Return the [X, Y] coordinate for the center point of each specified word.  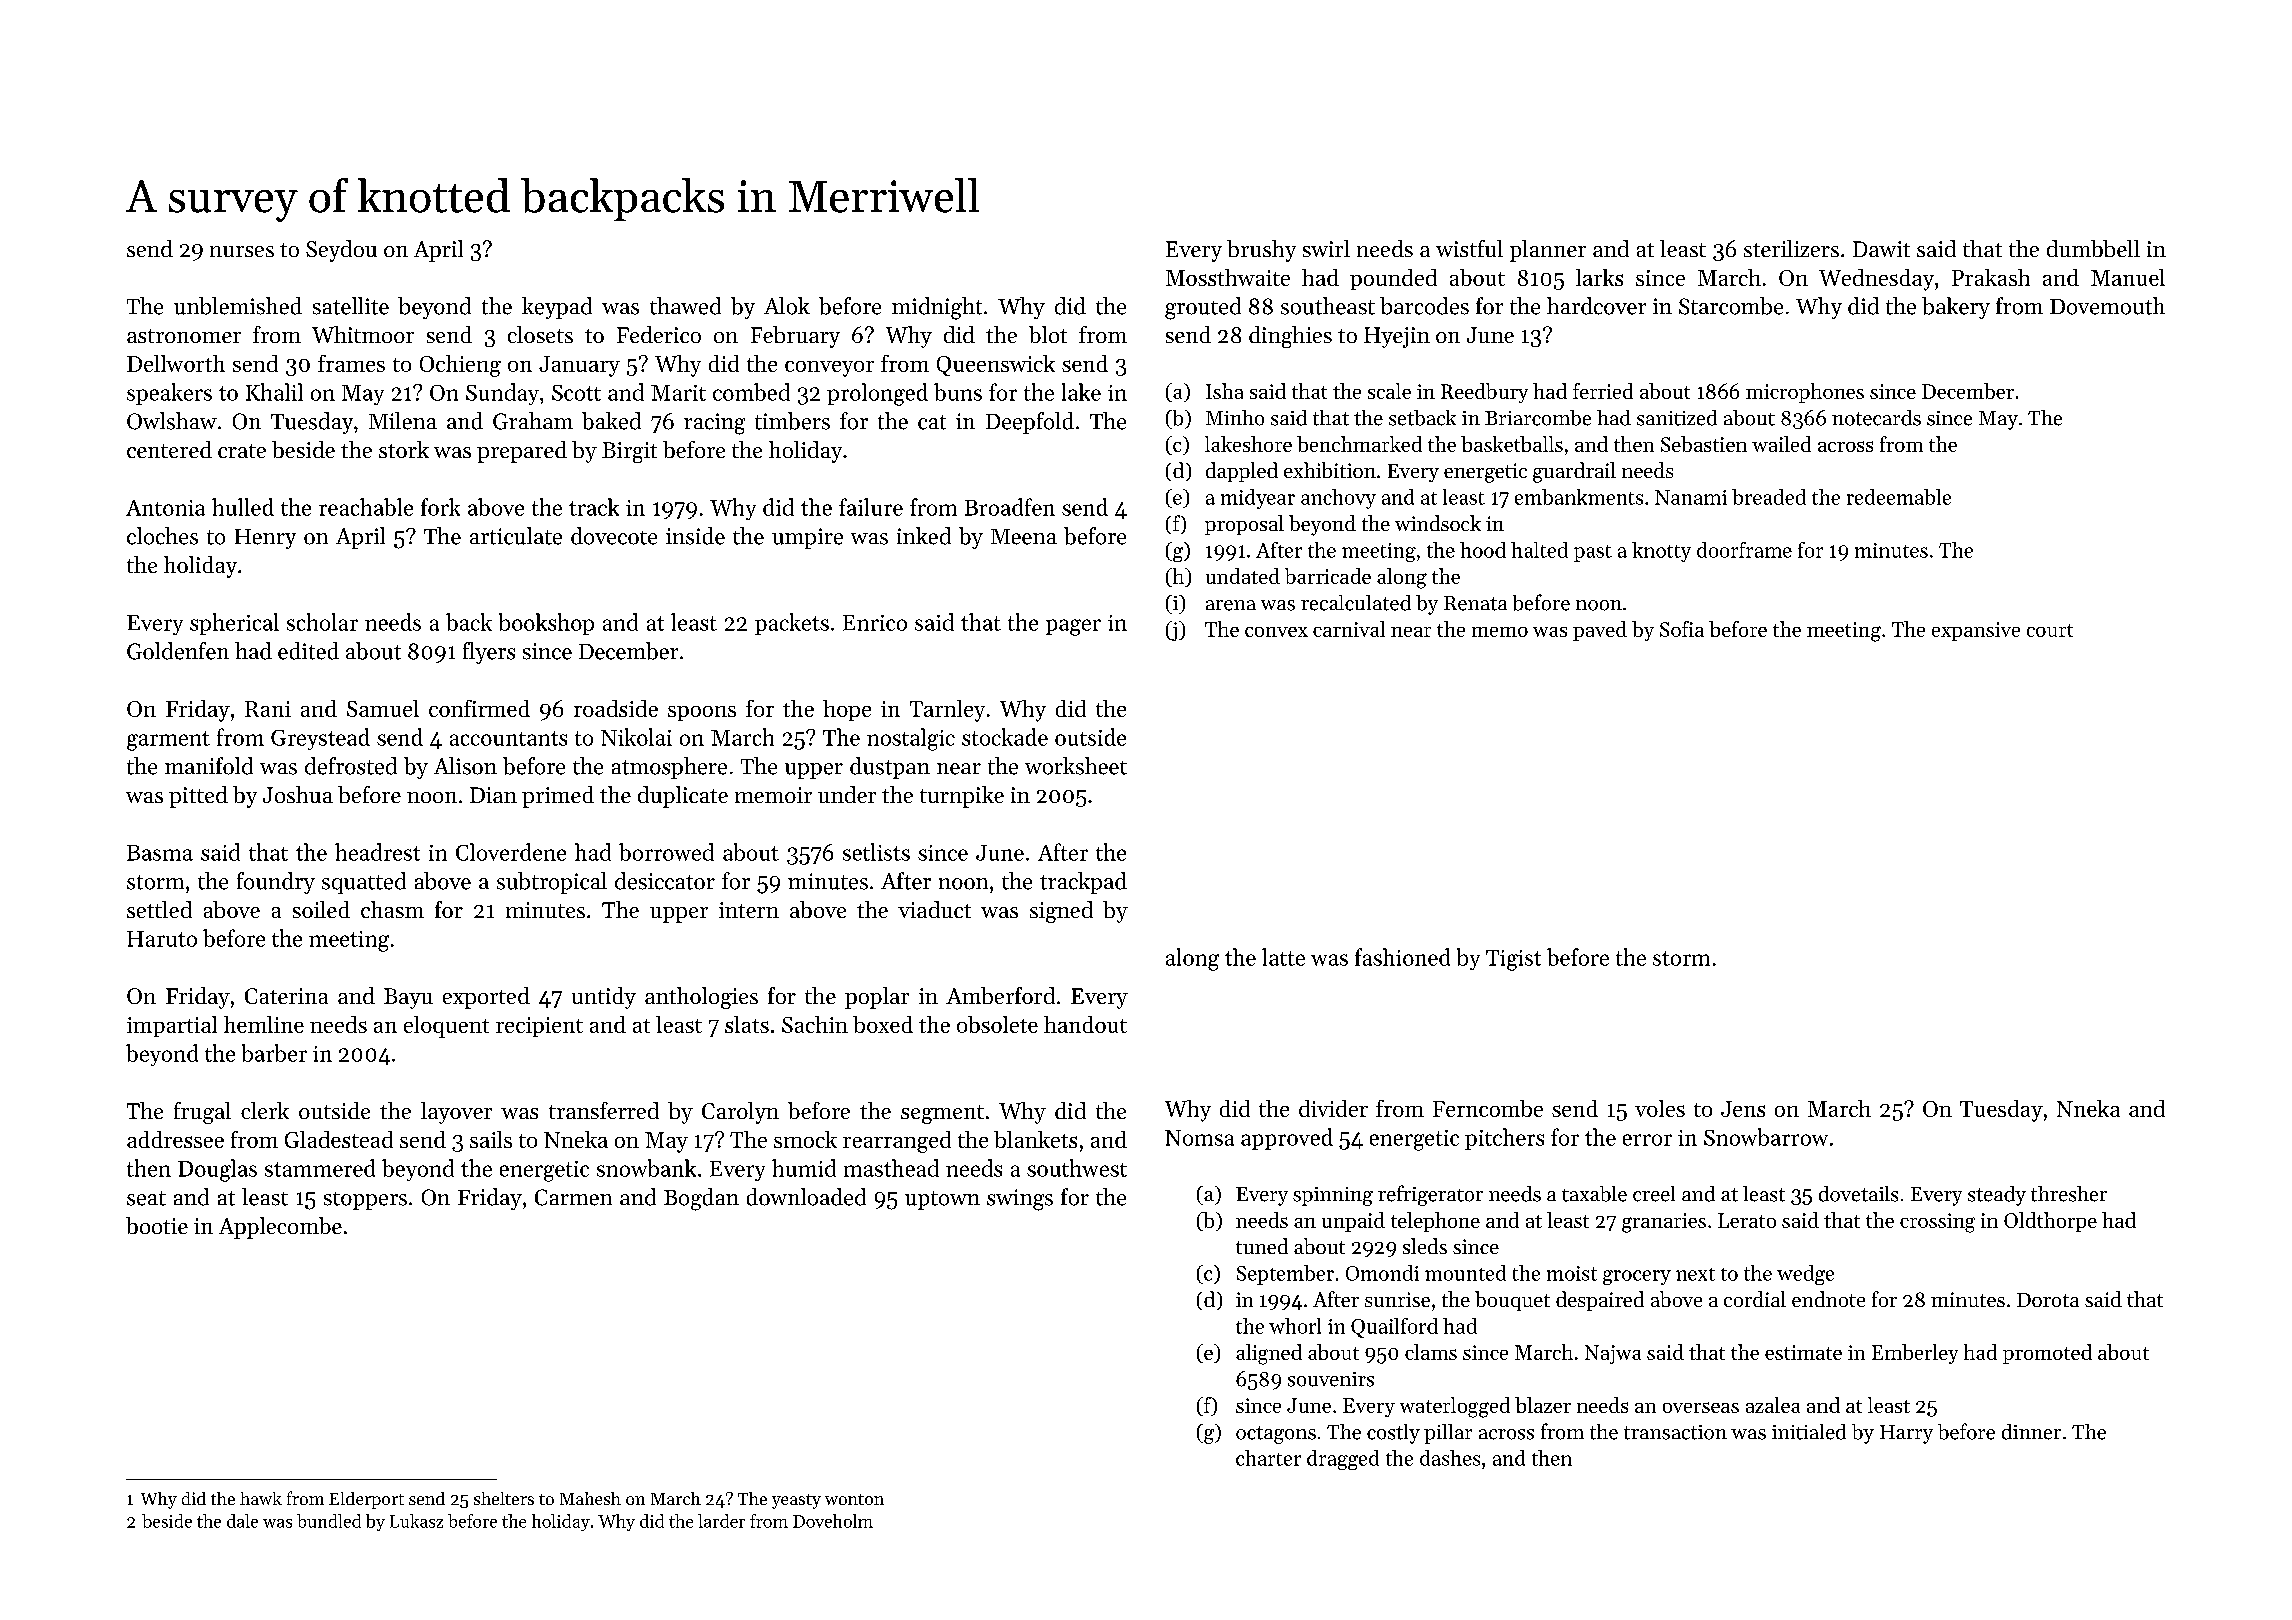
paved [1600, 631]
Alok [787, 306]
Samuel [383, 708]
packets [792, 624]
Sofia [1682, 629]
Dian [493, 795]
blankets [1035, 1139]
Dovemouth [2107, 306]
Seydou [341, 251]
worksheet [1076, 766]
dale [242, 1521]
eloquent [446, 1027]
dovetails [1858, 1194]
